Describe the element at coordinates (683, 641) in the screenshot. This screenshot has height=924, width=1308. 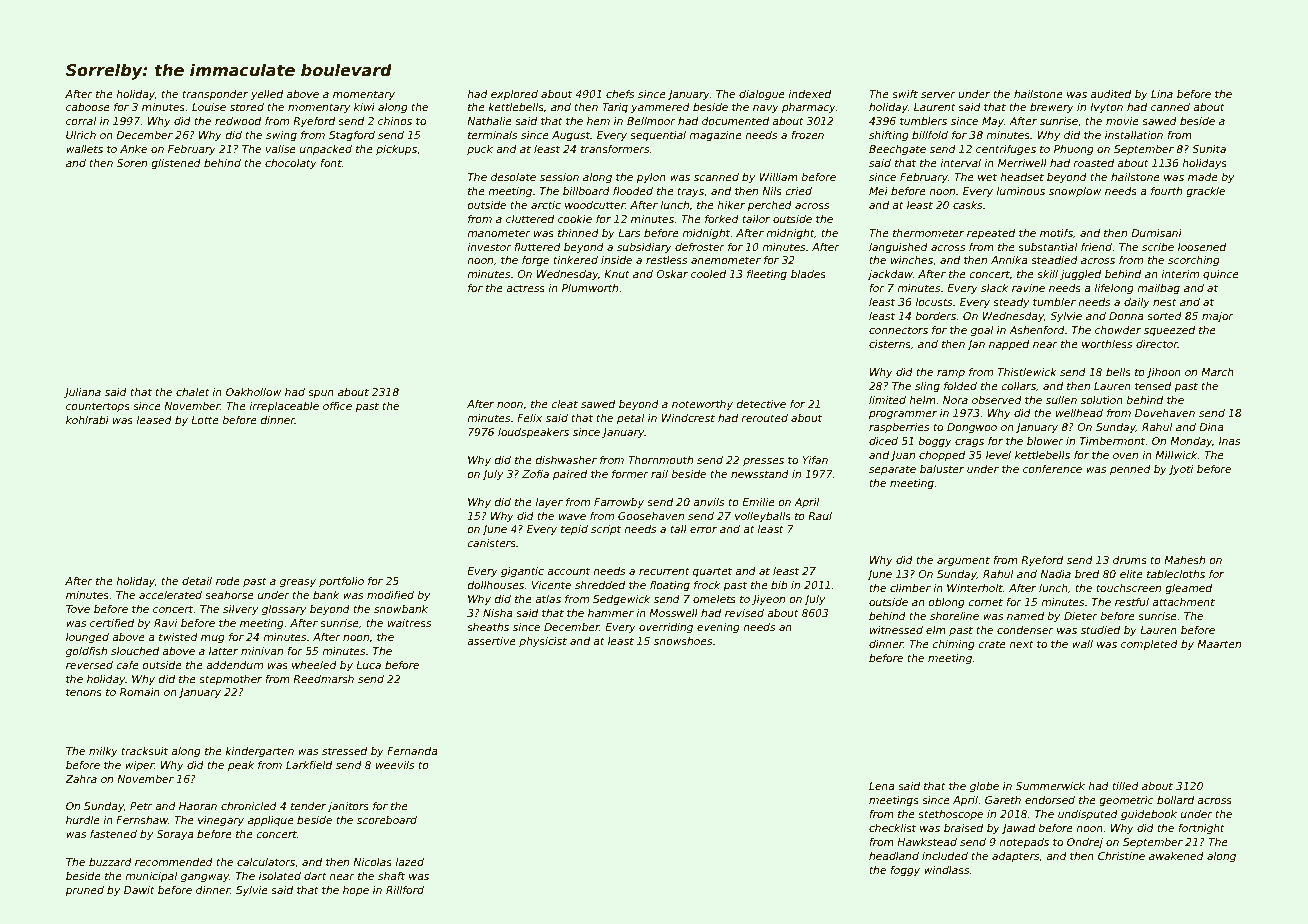
I see `snowshoes` at that location.
